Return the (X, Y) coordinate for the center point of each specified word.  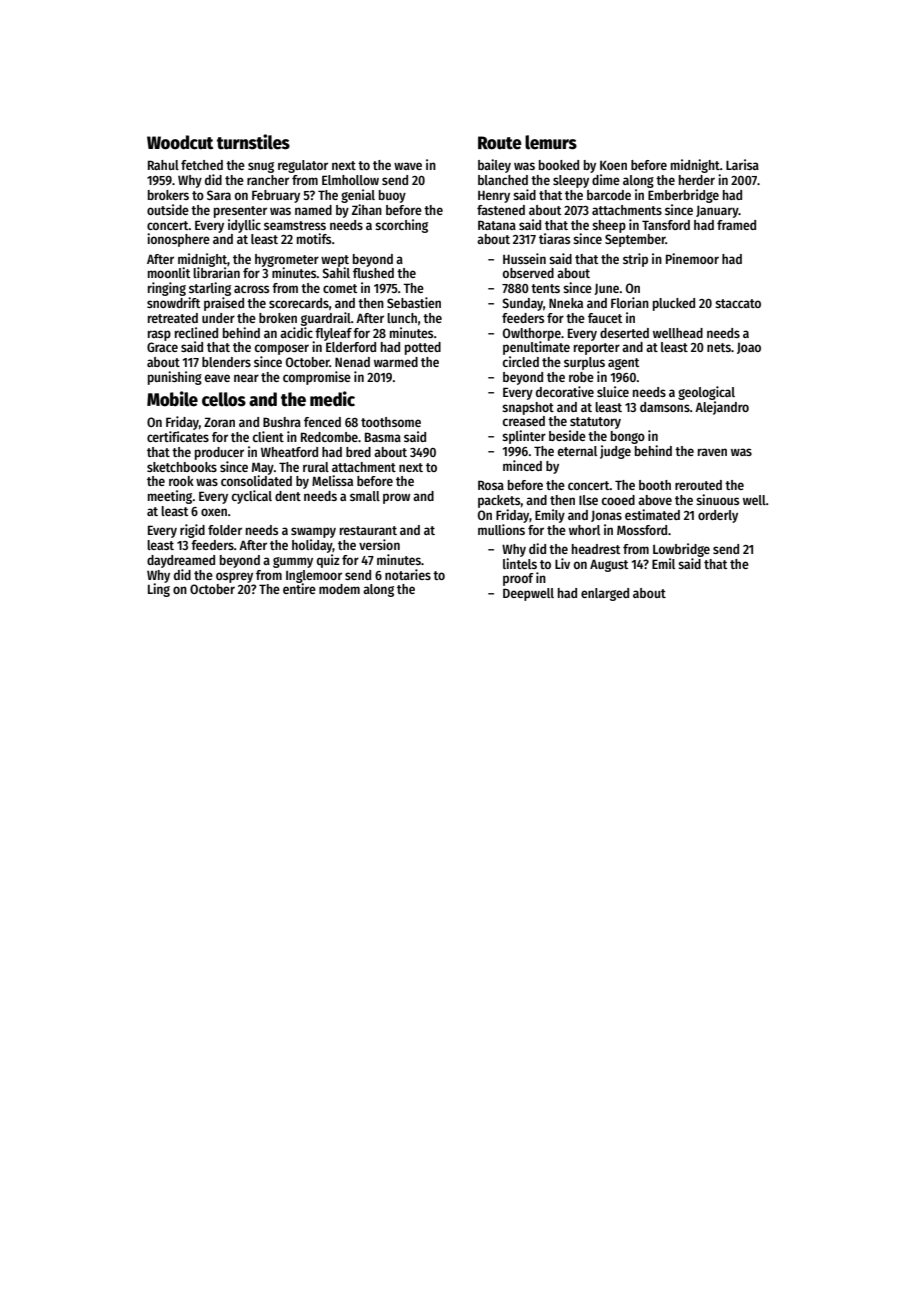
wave (408, 166)
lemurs (551, 142)
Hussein (524, 258)
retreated (173, 318)
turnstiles (253, 142)
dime (606, 179)
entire (299, 588)
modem (339, 589)
